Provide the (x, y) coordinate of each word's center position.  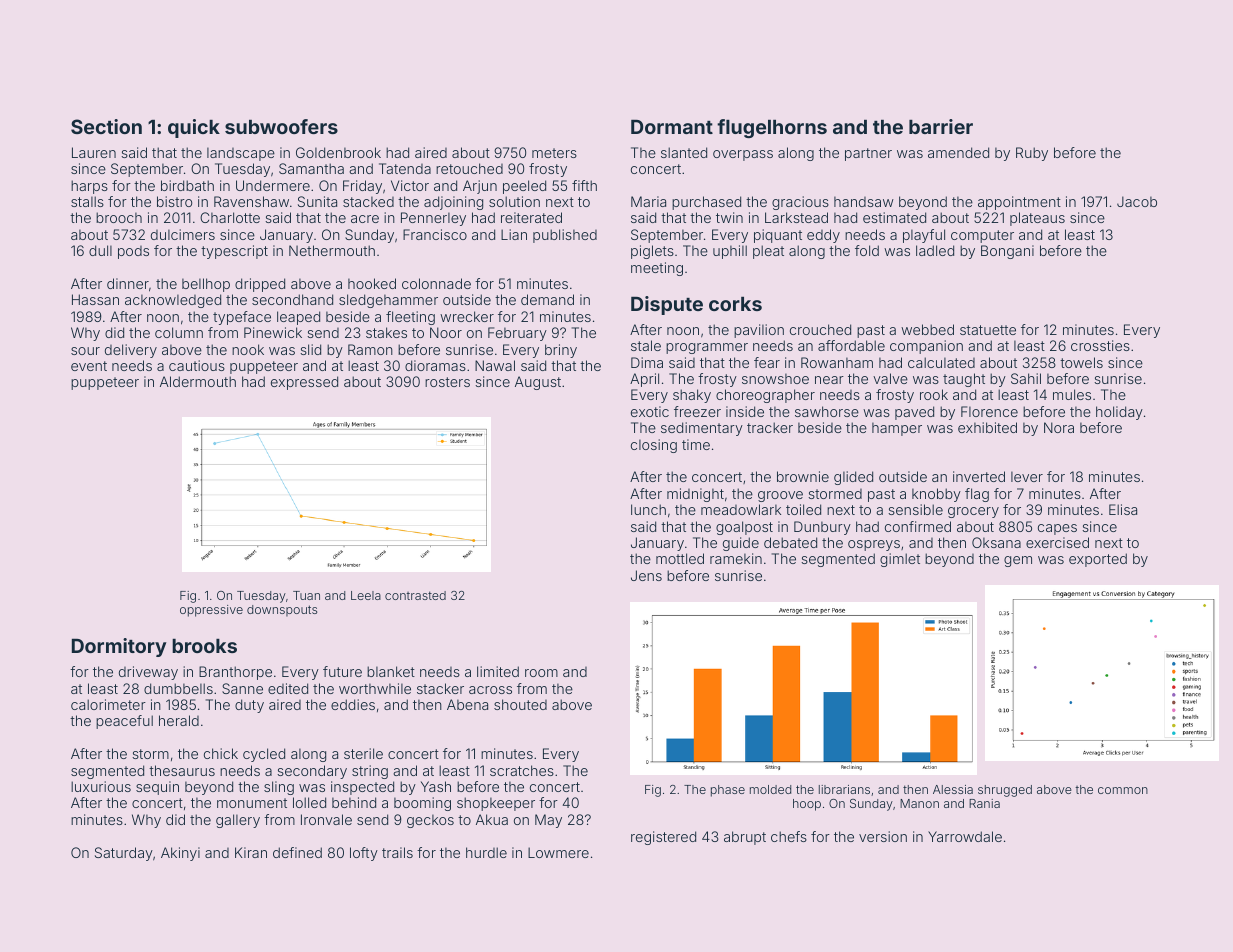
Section (106, 126)
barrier (941, 126)
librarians (844, 789)
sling (279, 788)
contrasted (415, 595)
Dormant (672, 126)
